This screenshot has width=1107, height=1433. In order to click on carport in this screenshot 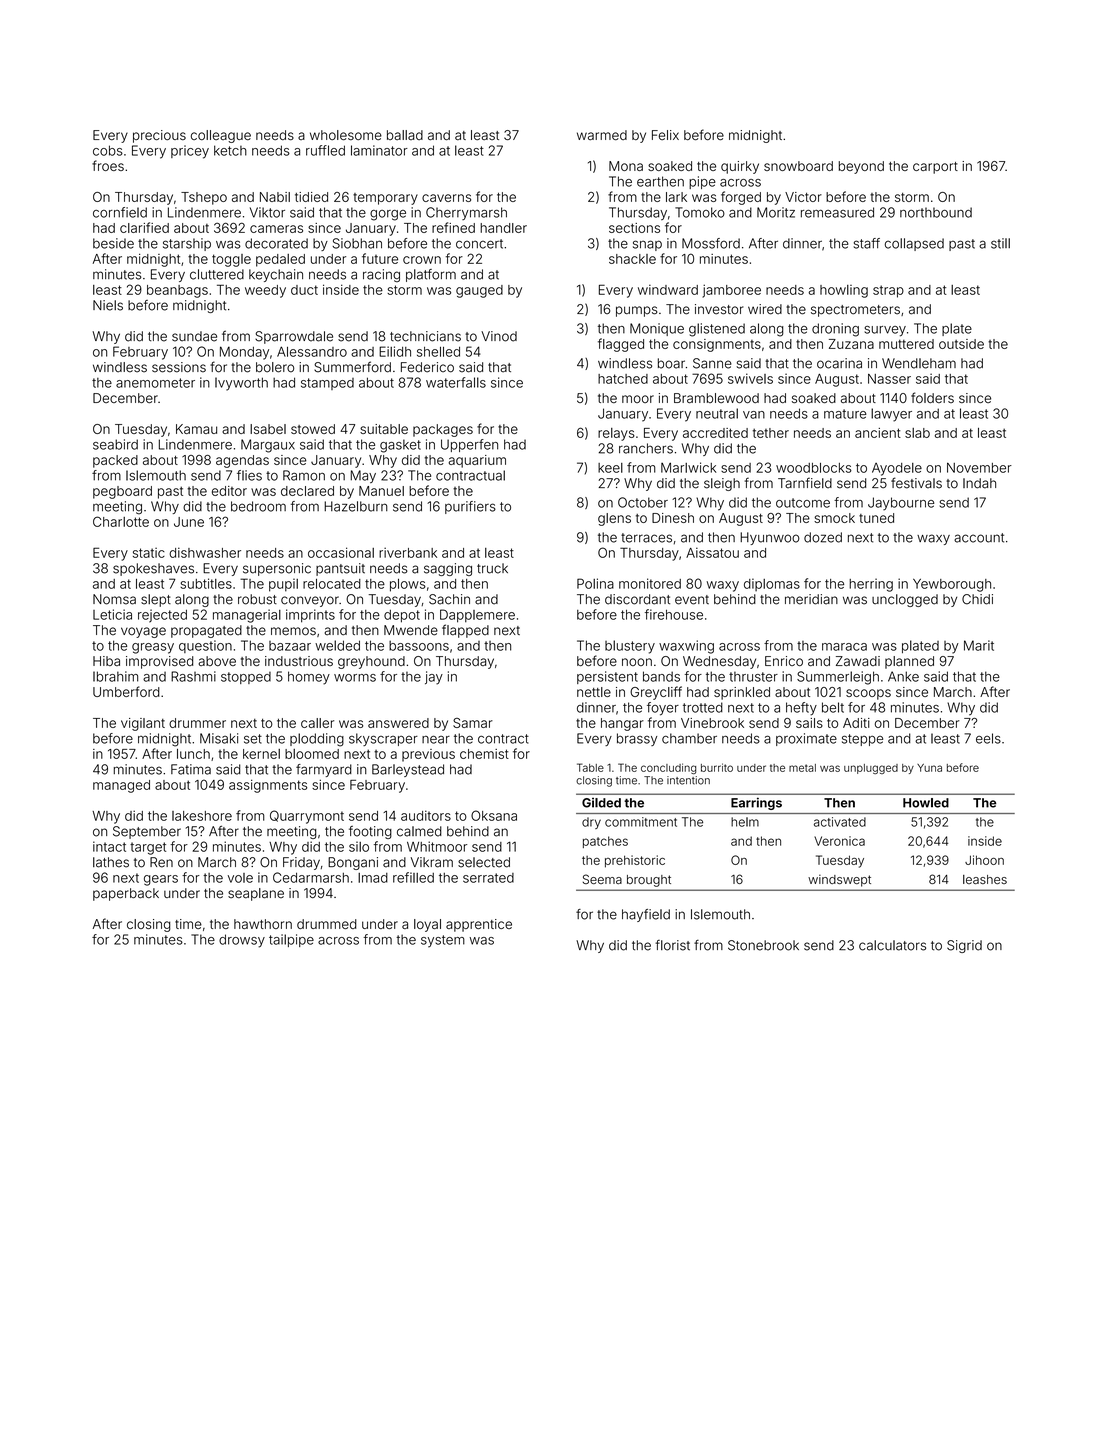, I will do `click(935, 168)`.
